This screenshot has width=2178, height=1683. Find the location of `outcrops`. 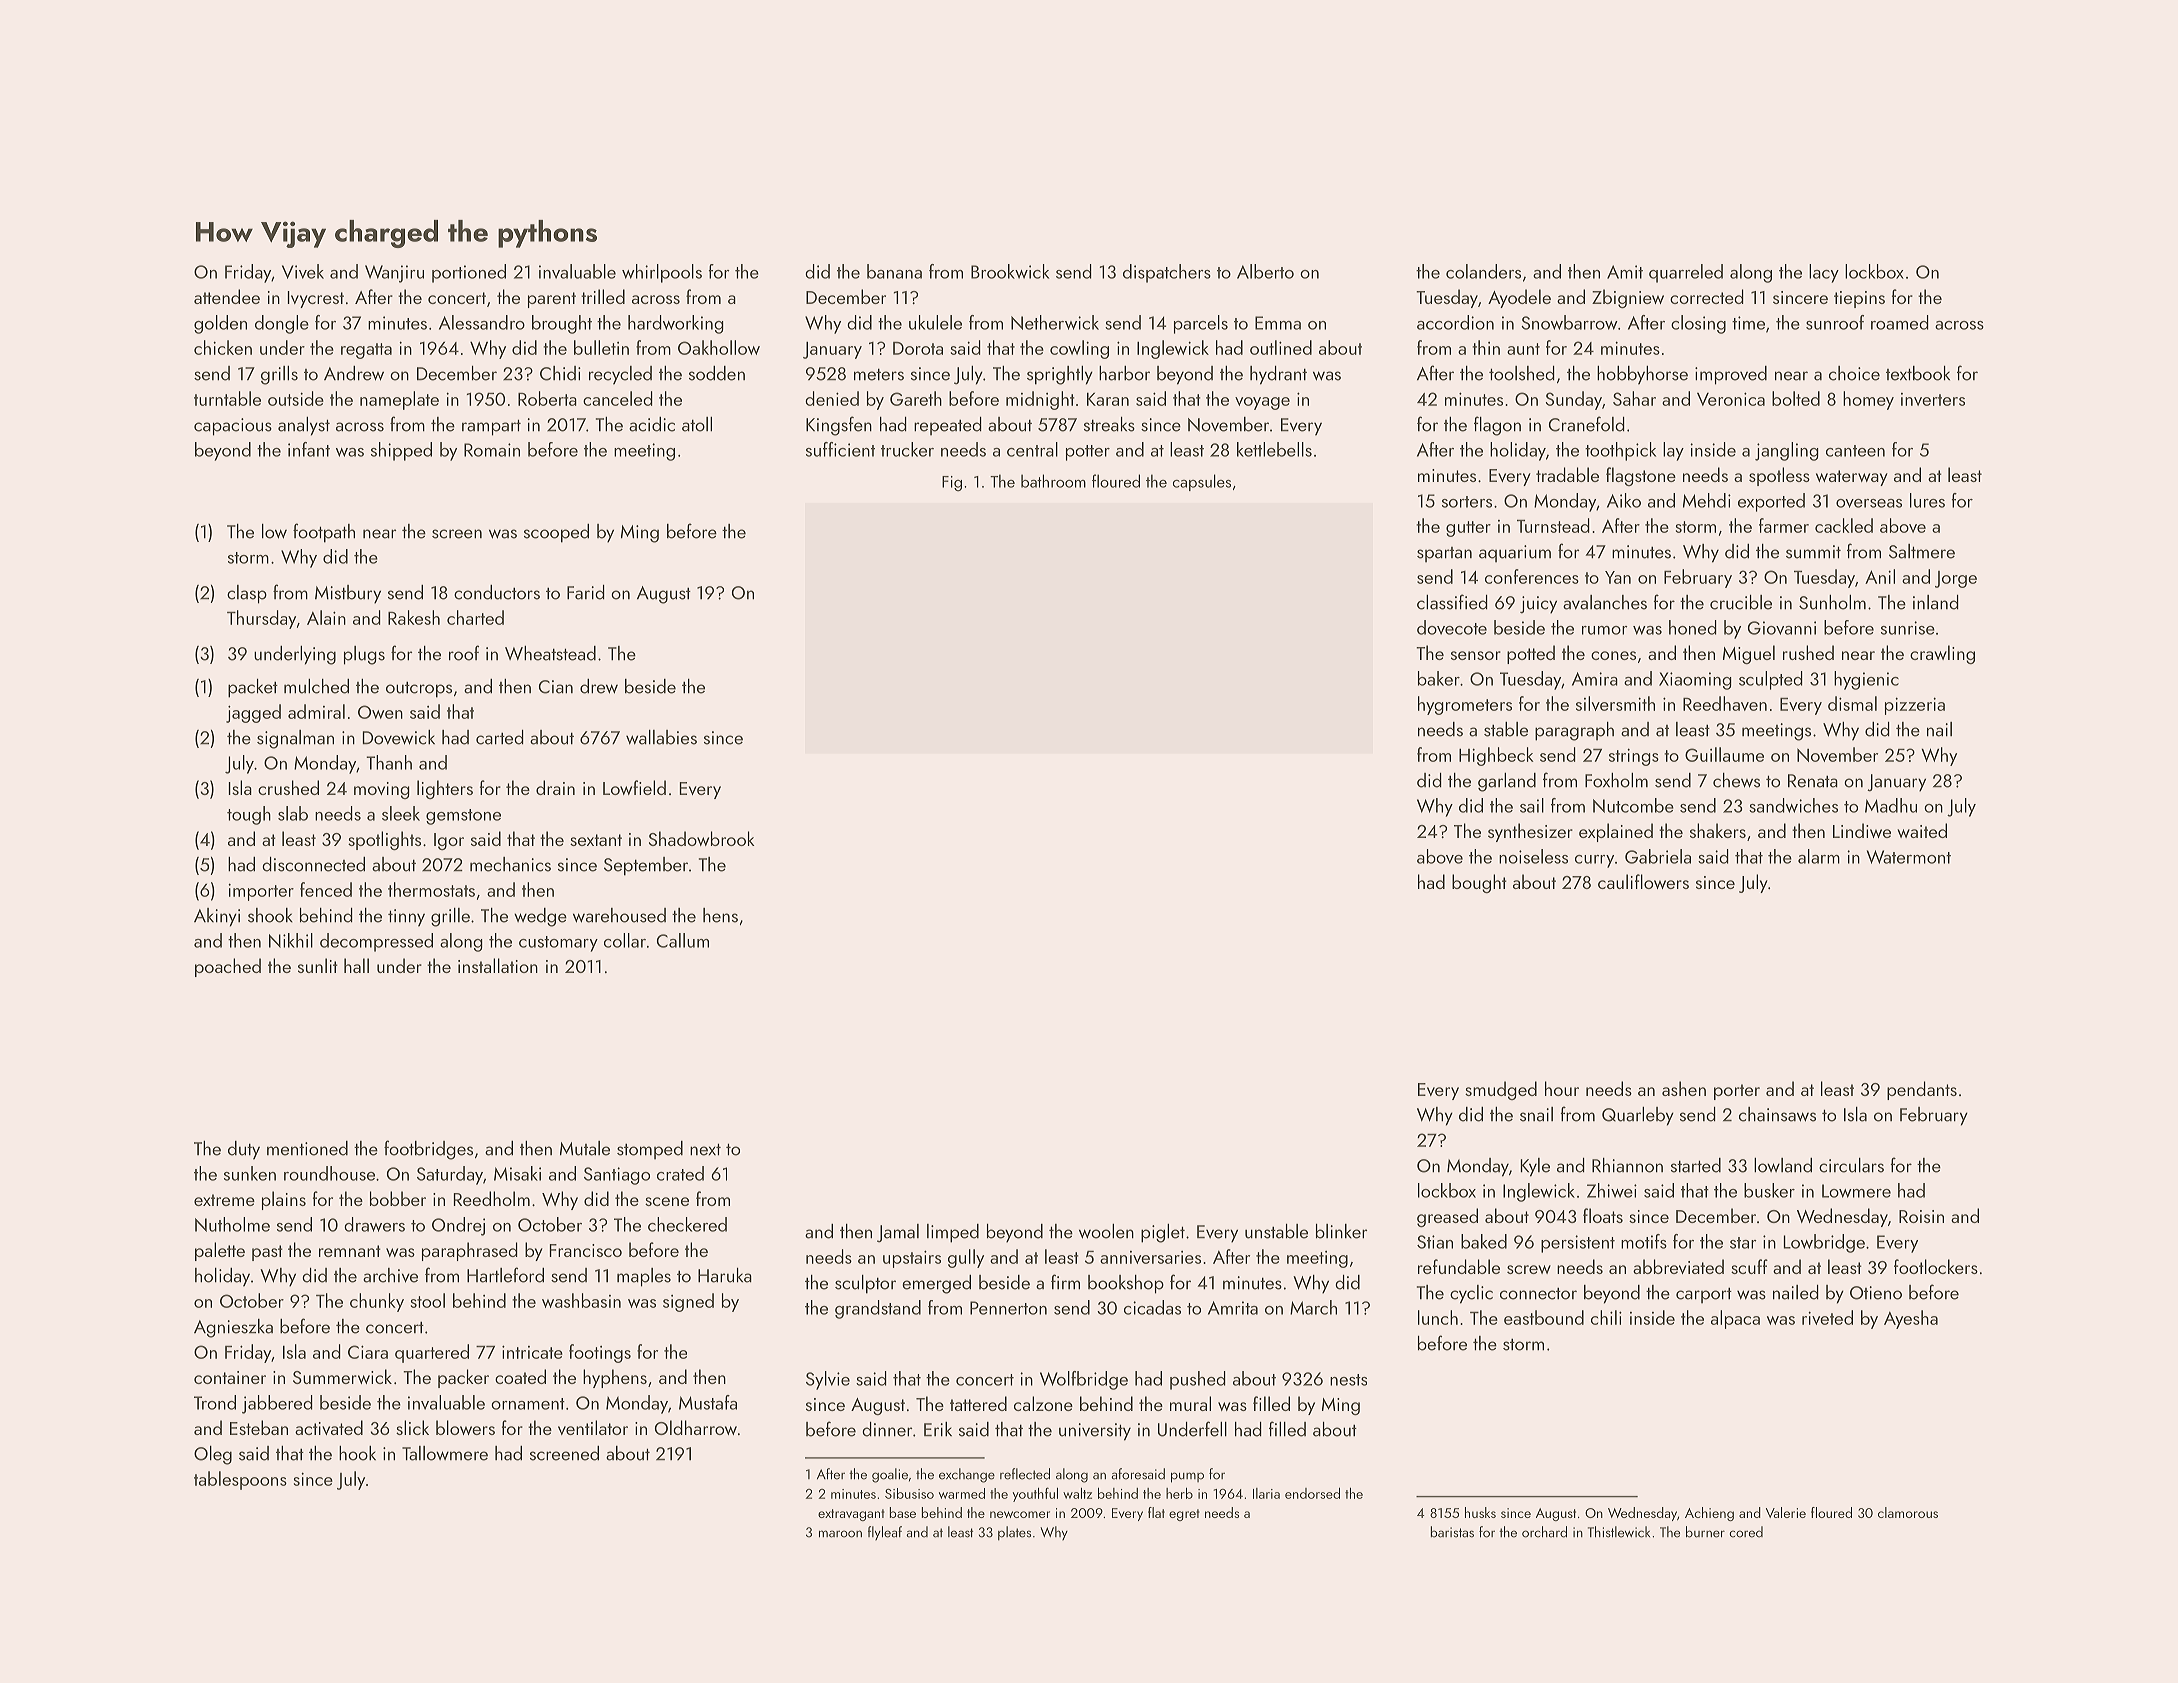

outcrops is located at coordinates (419, 689).
